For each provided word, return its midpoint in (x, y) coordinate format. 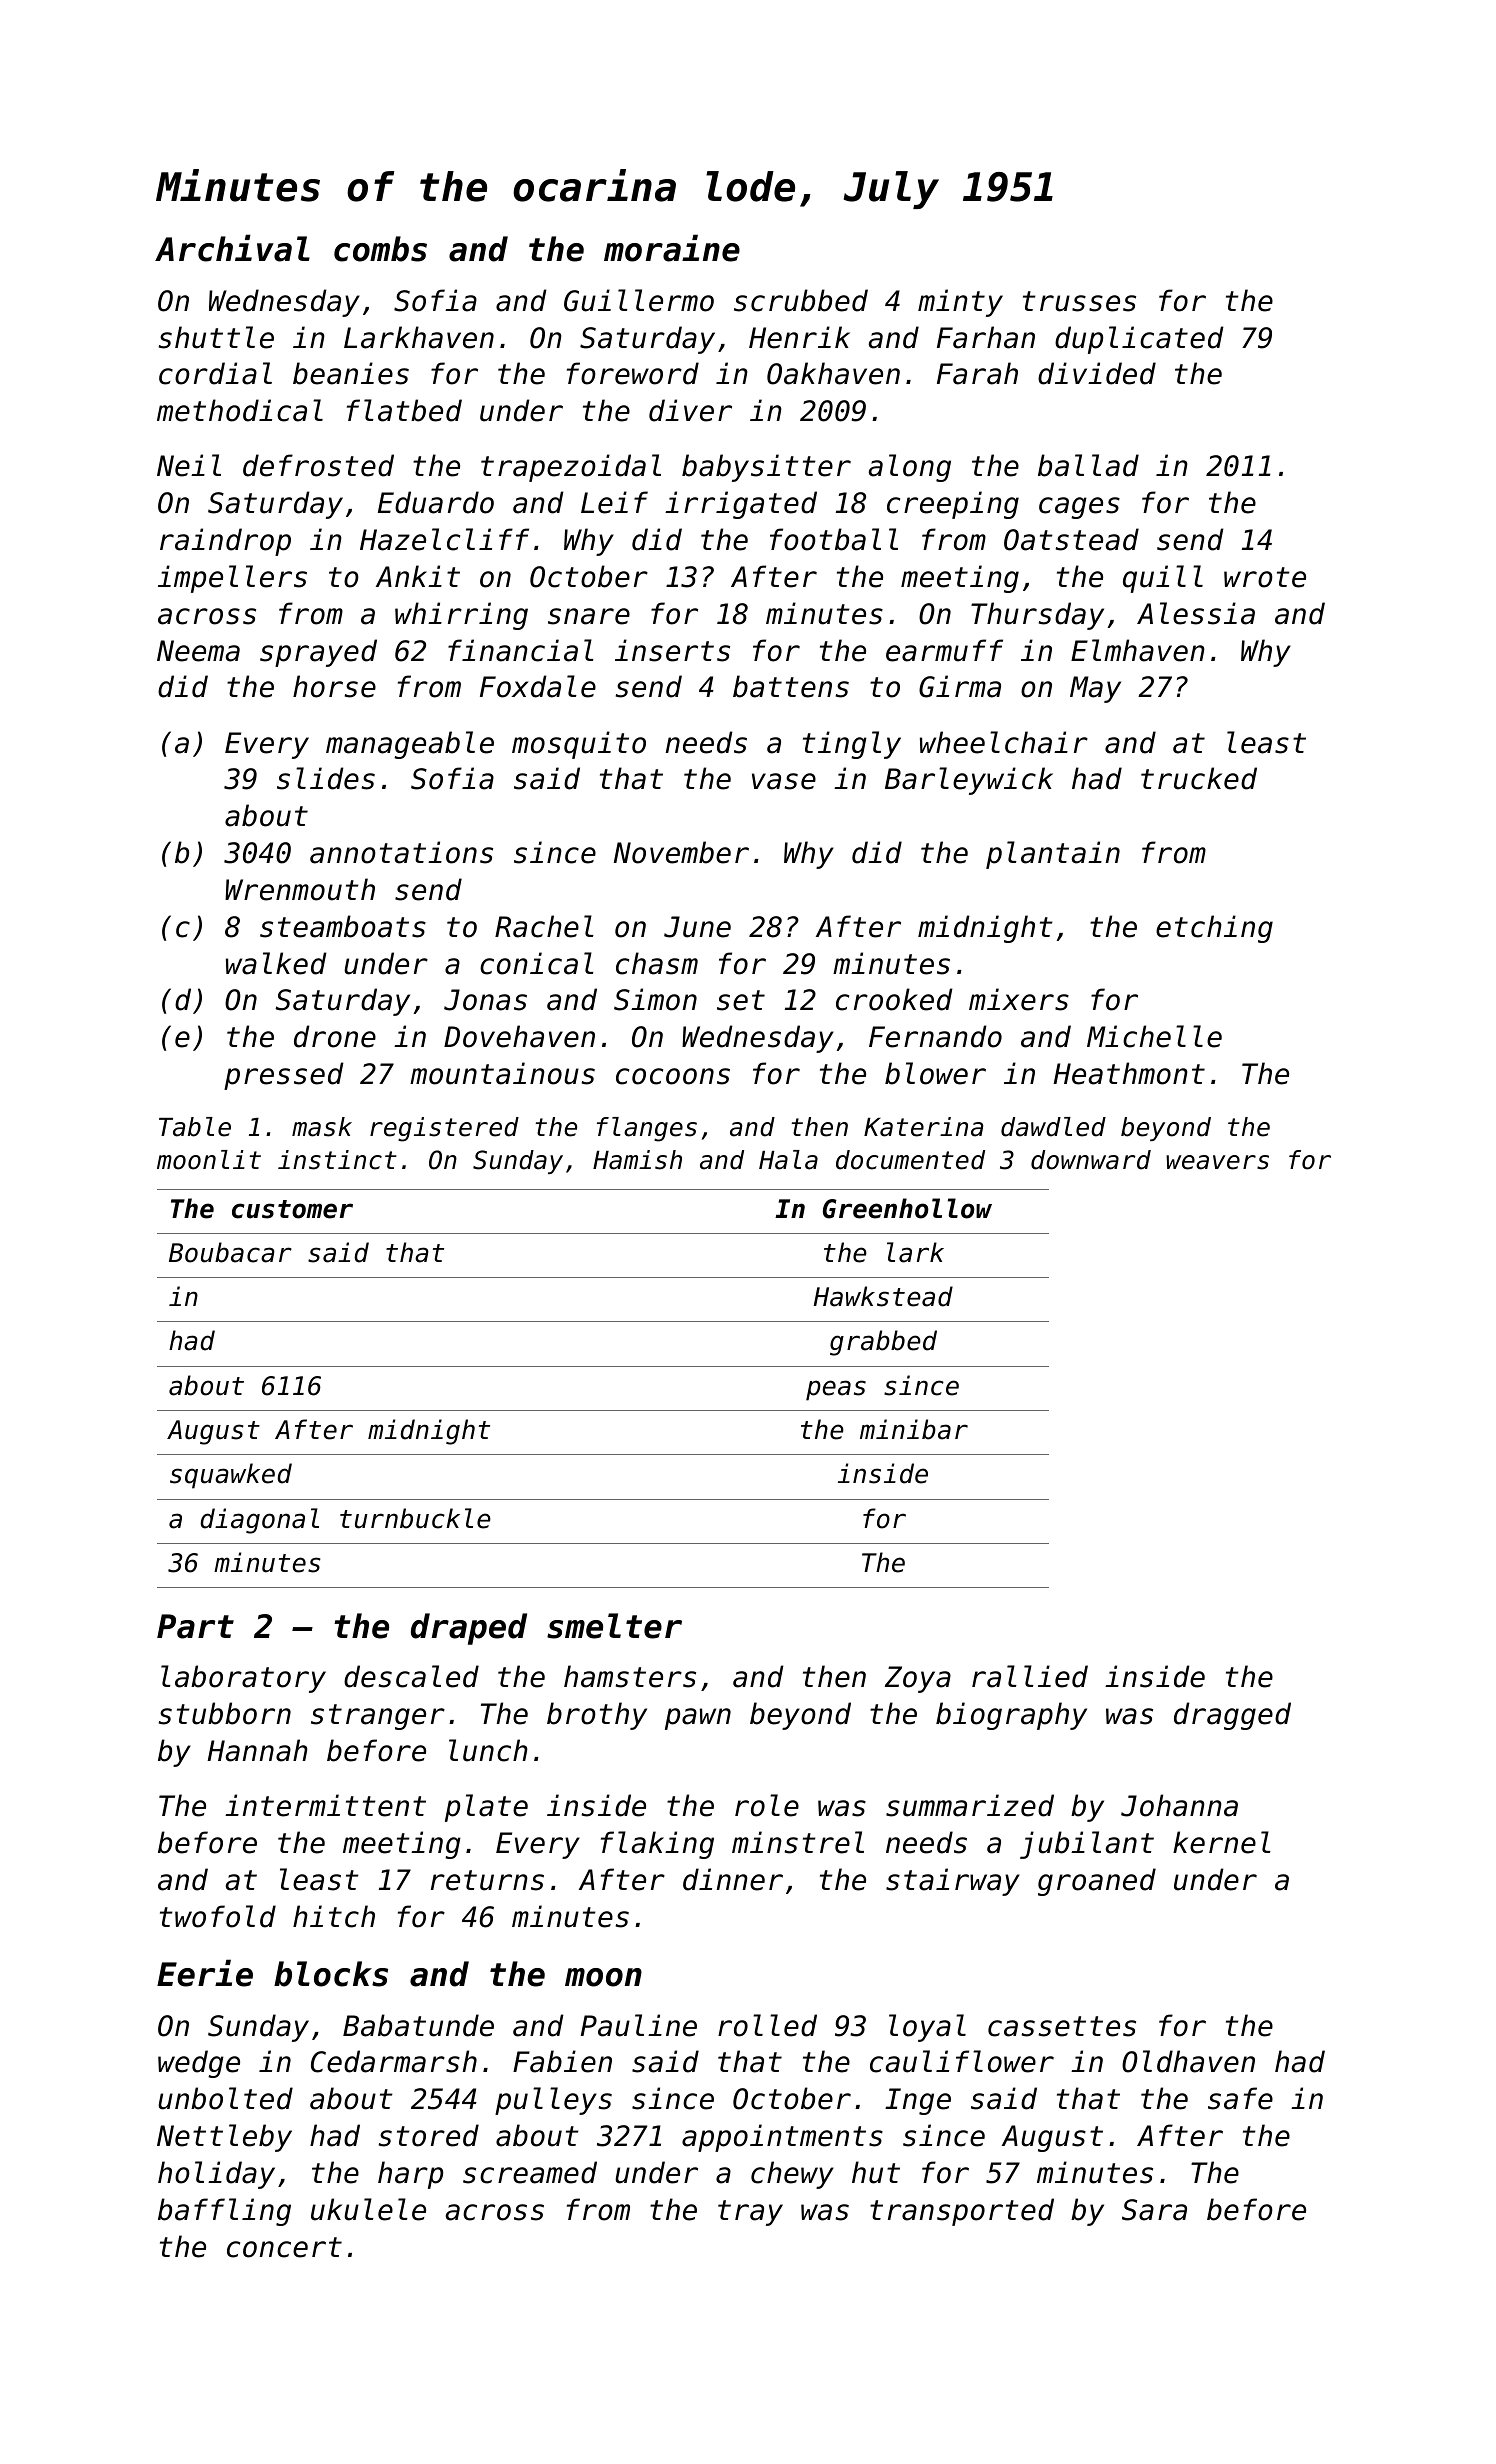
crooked (894, 999)
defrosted (318, 465)
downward (1091, 1160)
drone (335, 1036)
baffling (224, 2212)
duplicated (1139, 340)
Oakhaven (833, 373)
